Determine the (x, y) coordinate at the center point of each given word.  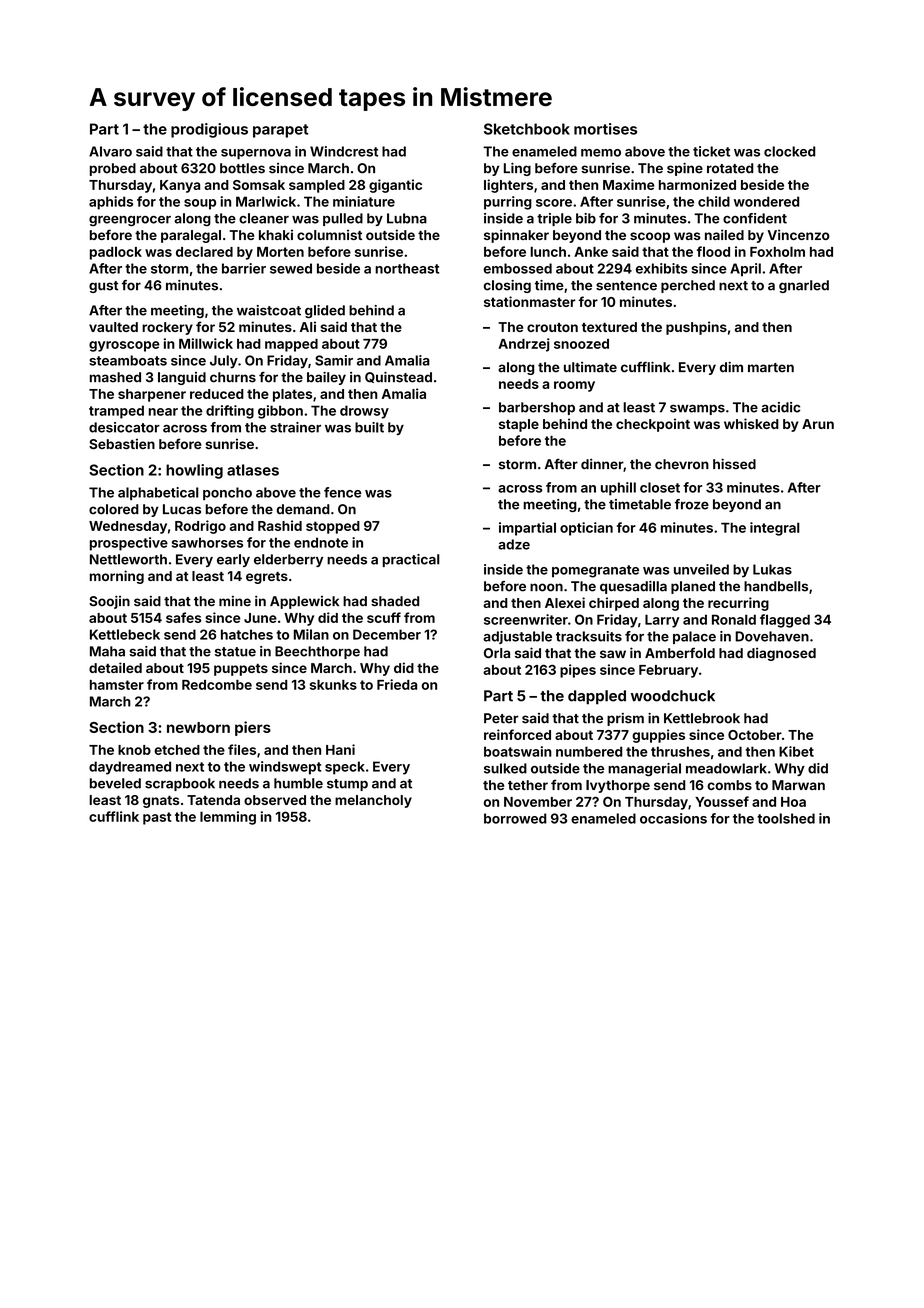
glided (325, 311)
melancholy (373, 801)
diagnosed (781, 654)
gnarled (804, 286)
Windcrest (344, 151)
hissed (734, 464)
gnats (161, 802)
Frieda (397, 684)
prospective (129, 544)
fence (343, 492)
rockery (167, 328)
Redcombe (217, 685)
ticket (711, 151)
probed (113, 169)
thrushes (680, 751)
